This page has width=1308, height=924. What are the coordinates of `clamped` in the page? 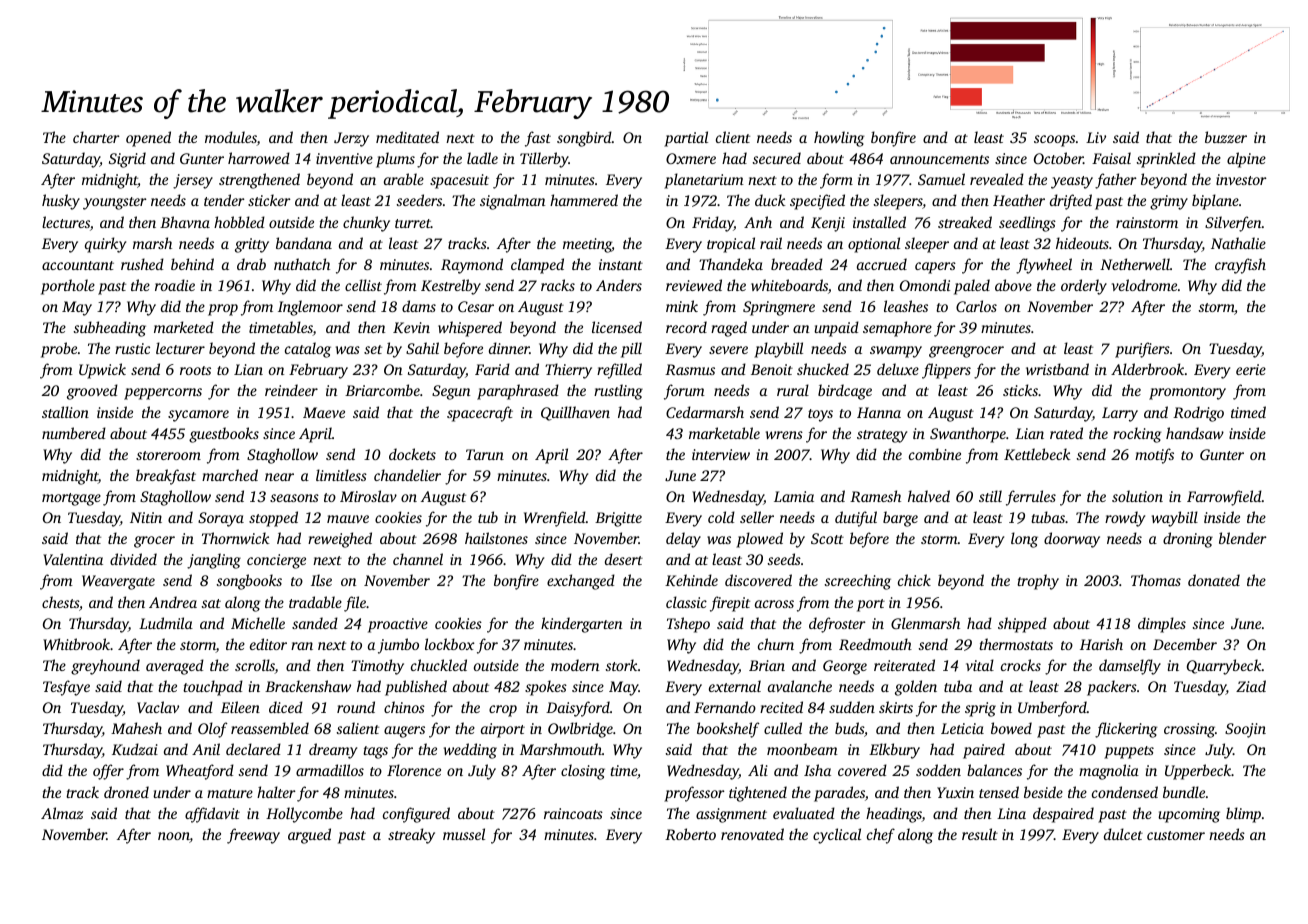 It's located at (537, 266).
